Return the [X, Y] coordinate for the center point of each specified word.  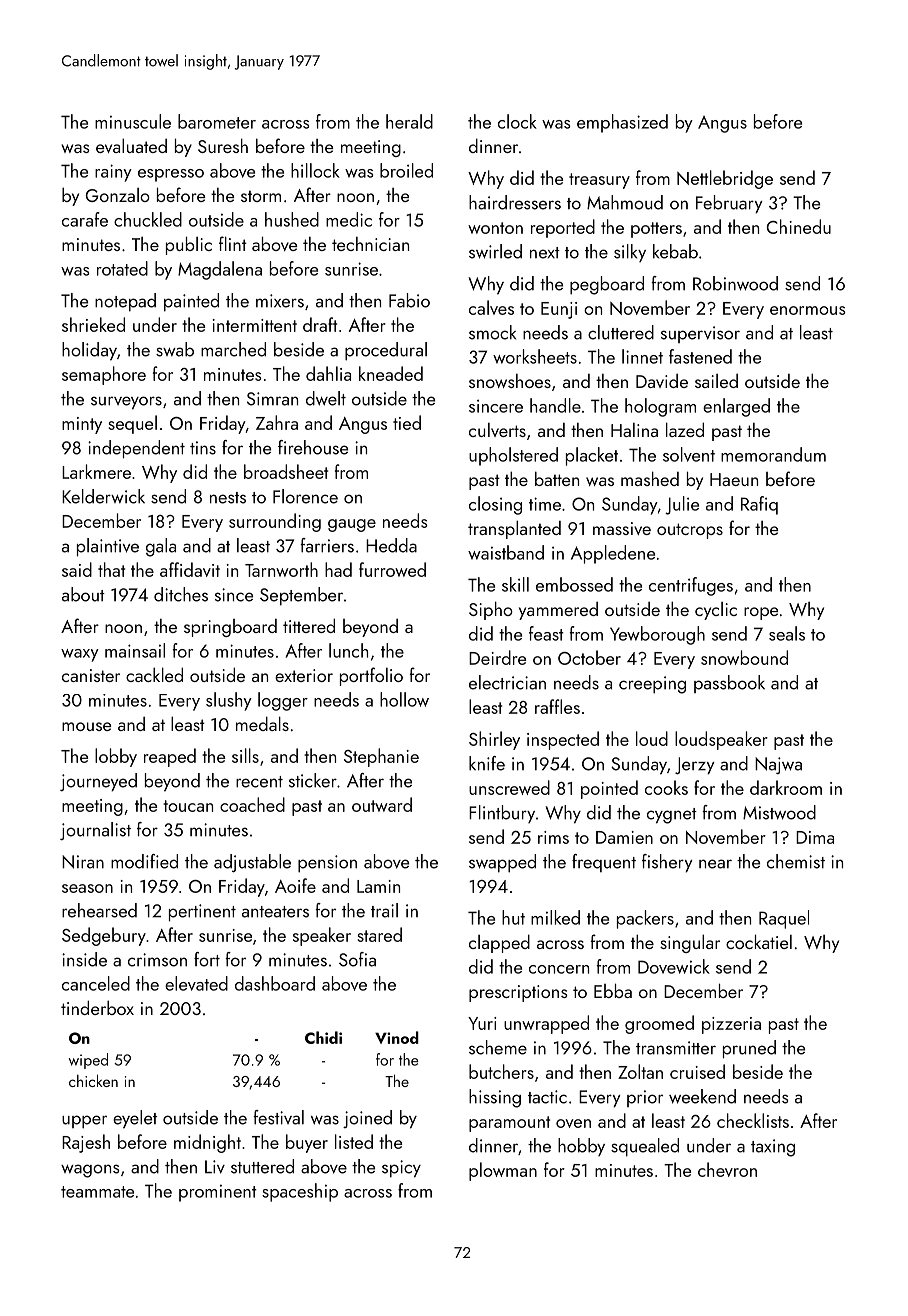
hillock [315, 170]
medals [262, 723]
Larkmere [96, 471]
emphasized [622, 123]
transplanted [514, 529]
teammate [97, 1192]
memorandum [773, 454]
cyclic [716, 611]
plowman [503, 1171]
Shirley [494, 740]
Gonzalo [118, 195]
